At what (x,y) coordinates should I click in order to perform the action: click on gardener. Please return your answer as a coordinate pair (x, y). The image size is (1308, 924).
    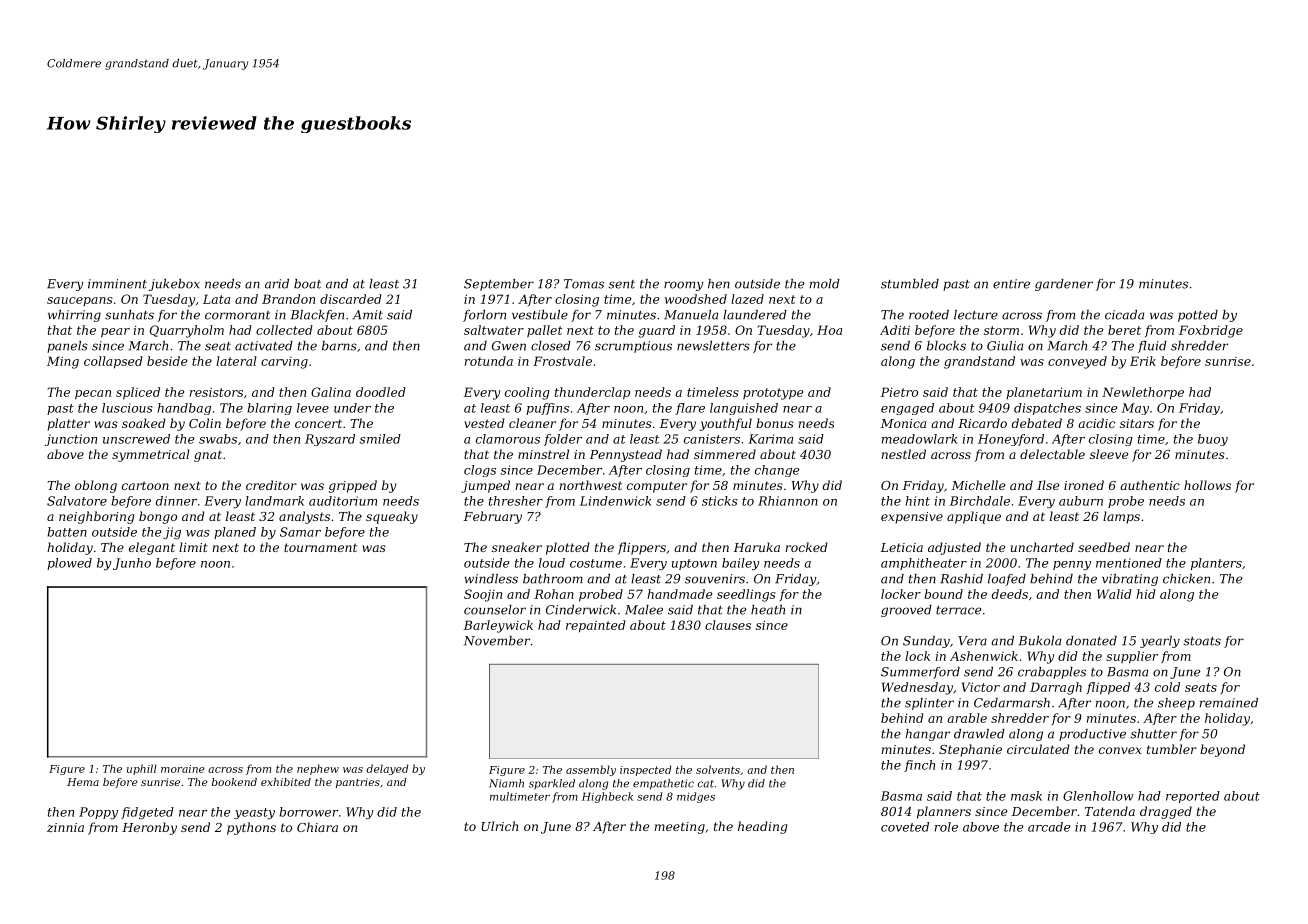
    Looking at the image, I should click on (1064, 285).
